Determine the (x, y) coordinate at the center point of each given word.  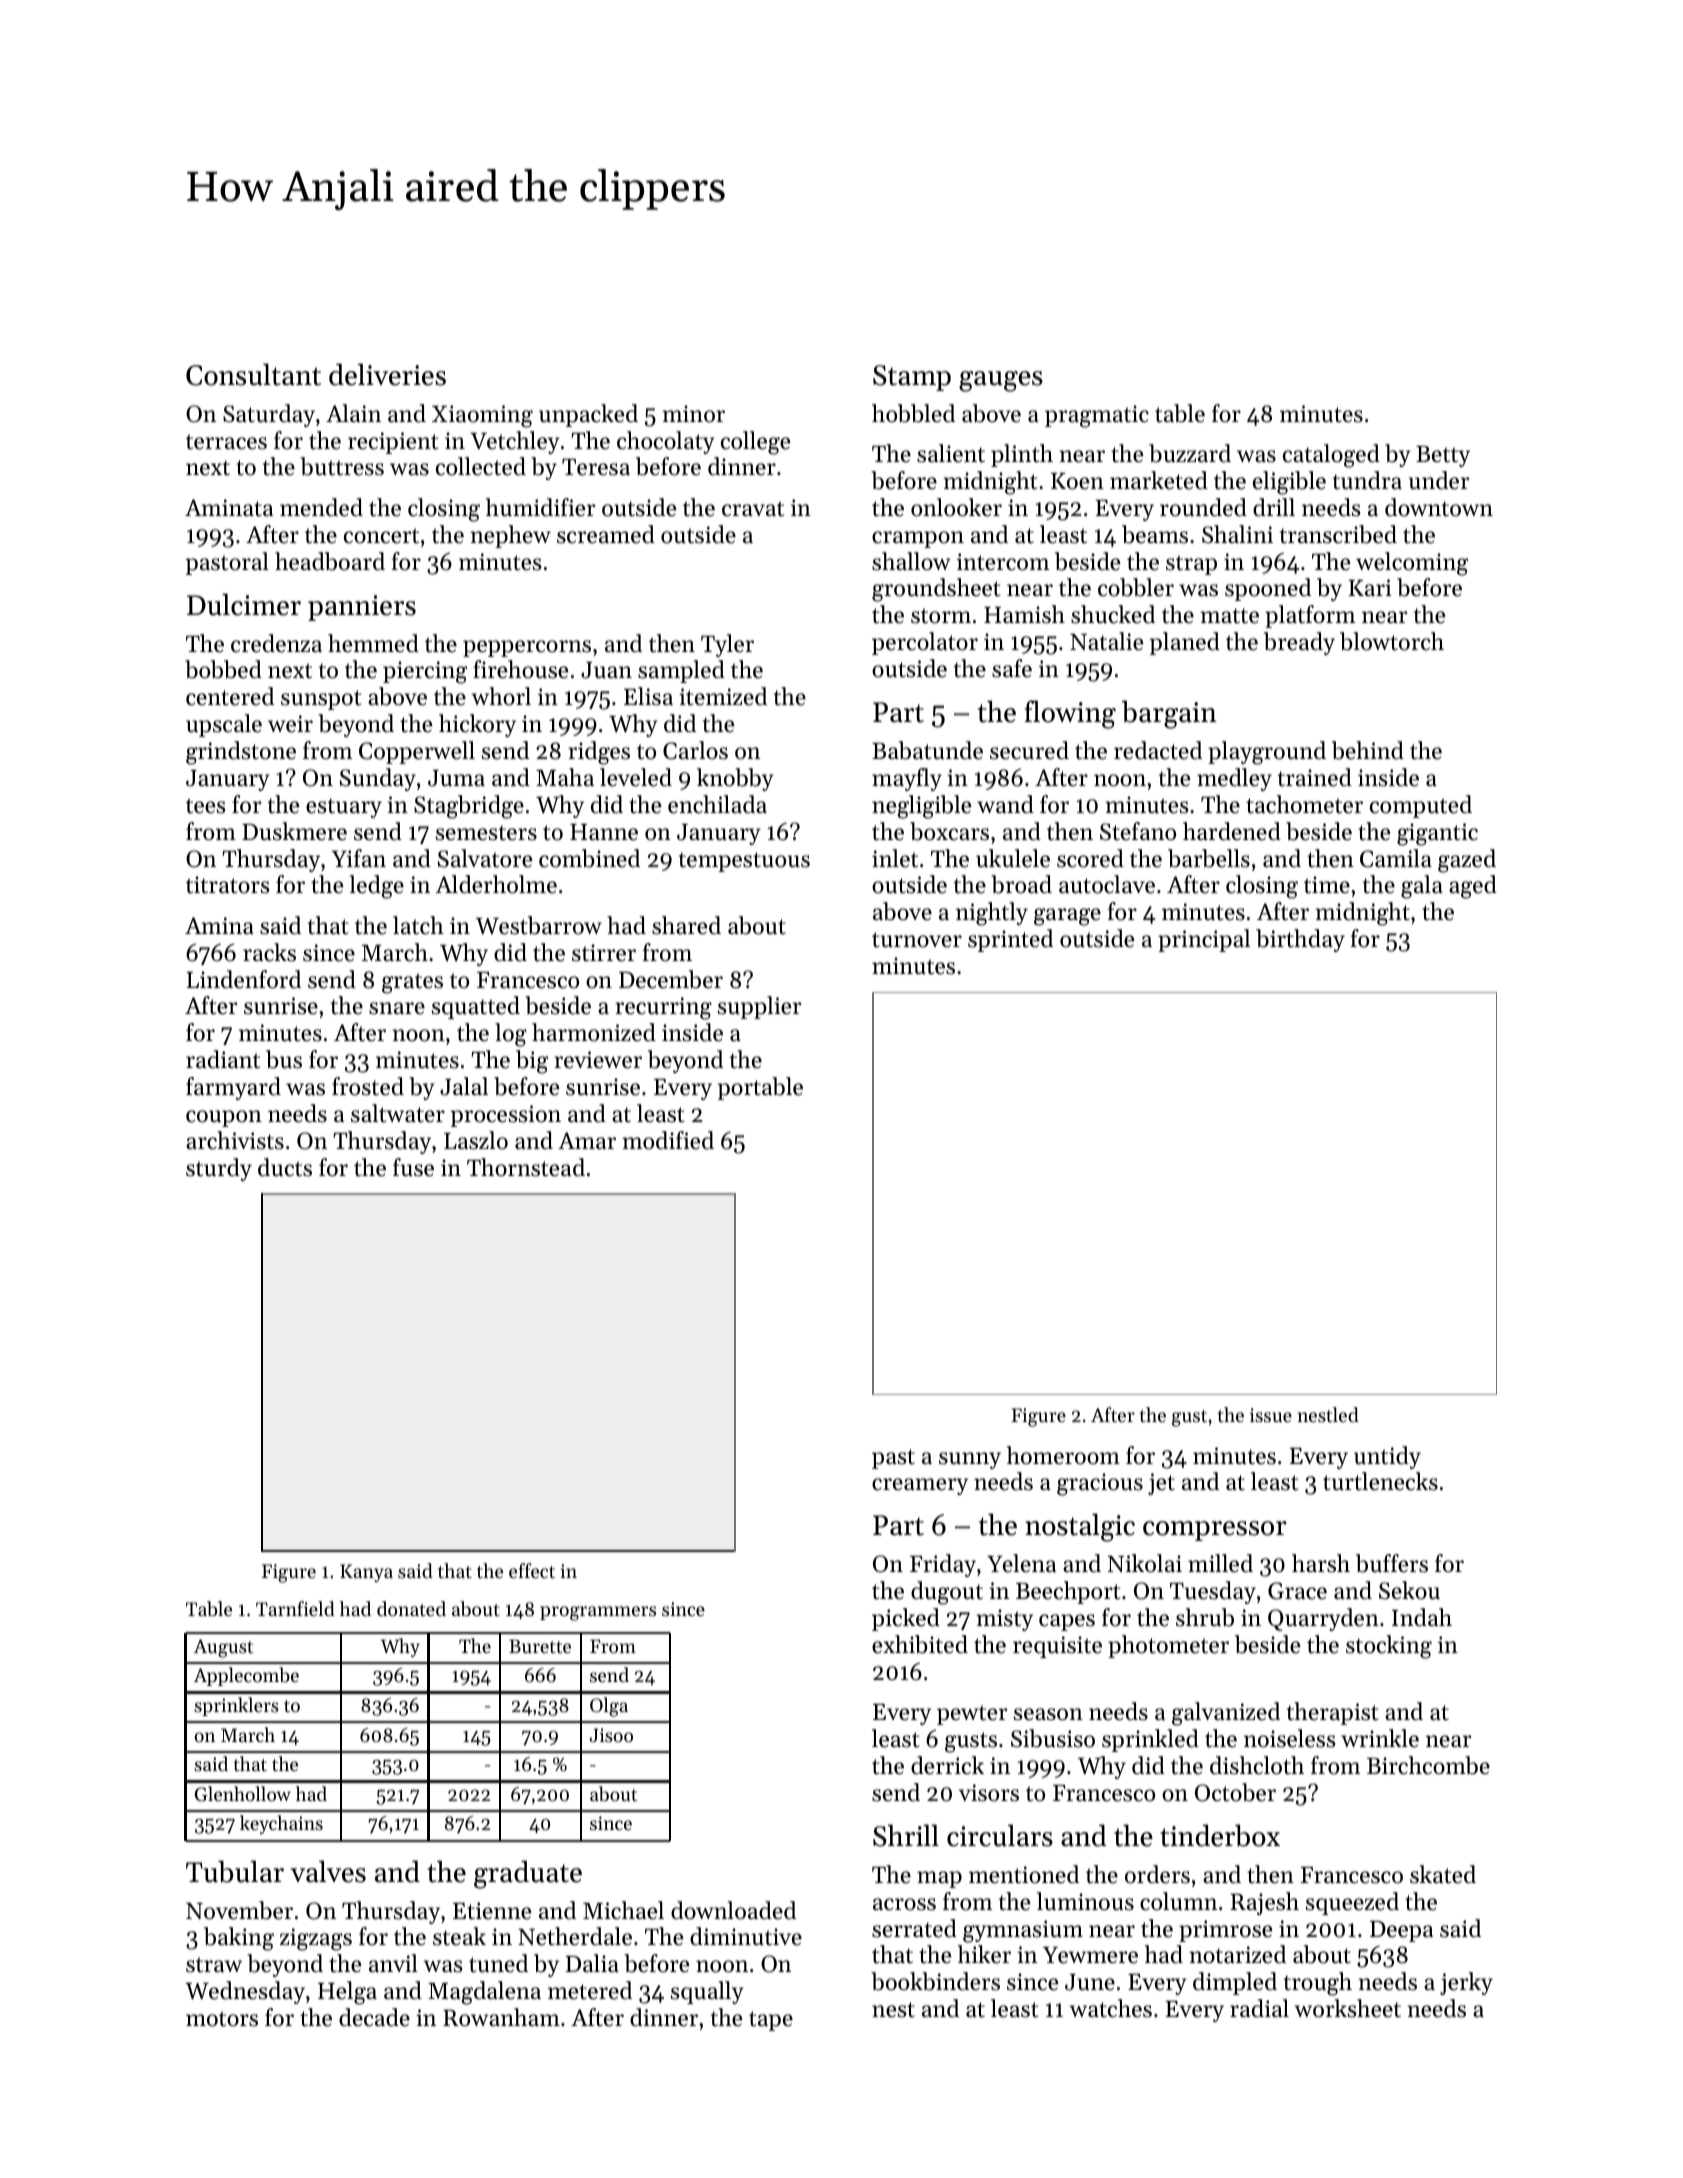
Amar (587, 1140)
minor (693, 414)
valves (328, 1871)
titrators (227, 885)
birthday (1300, 940)
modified (668, 1140)
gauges (1001, 381)
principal (1204, 940)
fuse (413, 1167)
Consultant (253, 374)
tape (771, 2021)
